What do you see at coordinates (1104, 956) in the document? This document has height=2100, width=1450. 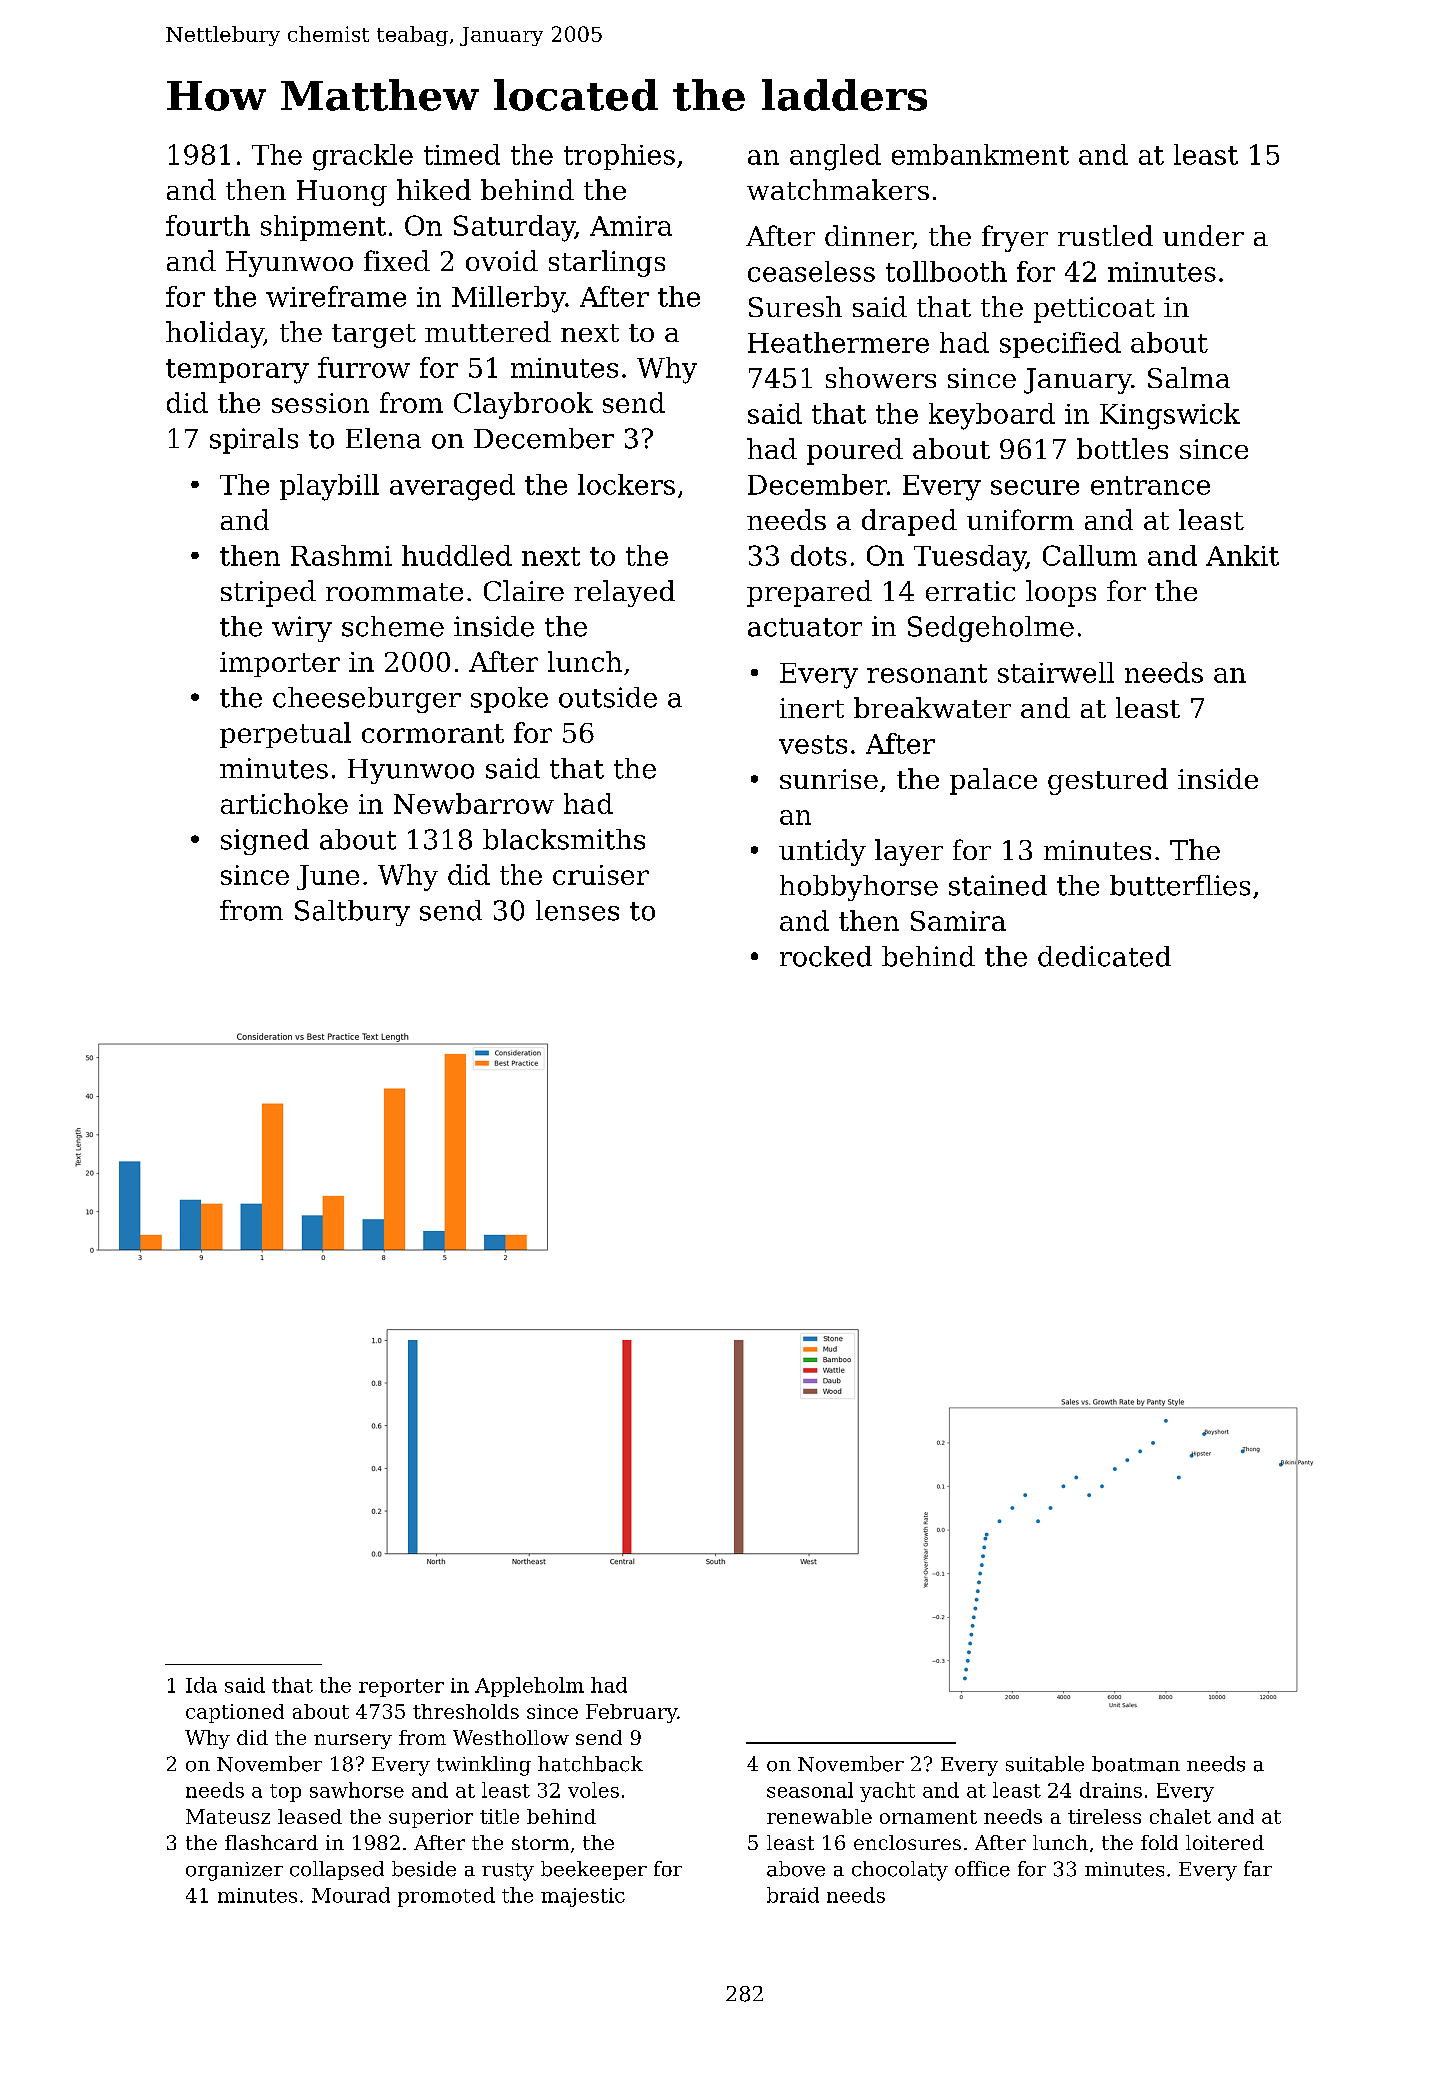 I see `dedicated` at bounding box center [1104, 956].
